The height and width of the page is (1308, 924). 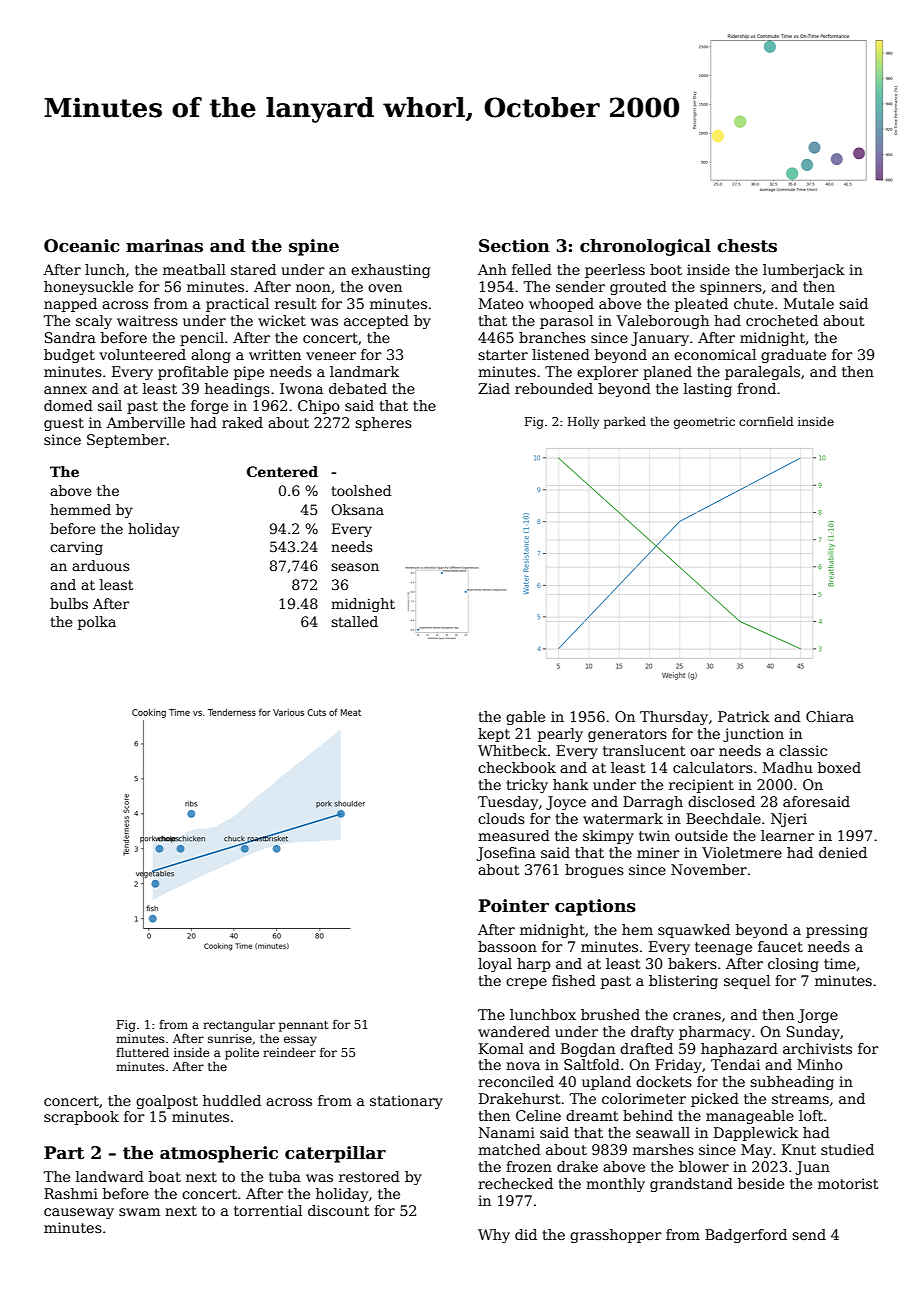 I want to click on stalled, so click(x=354, y=621).
